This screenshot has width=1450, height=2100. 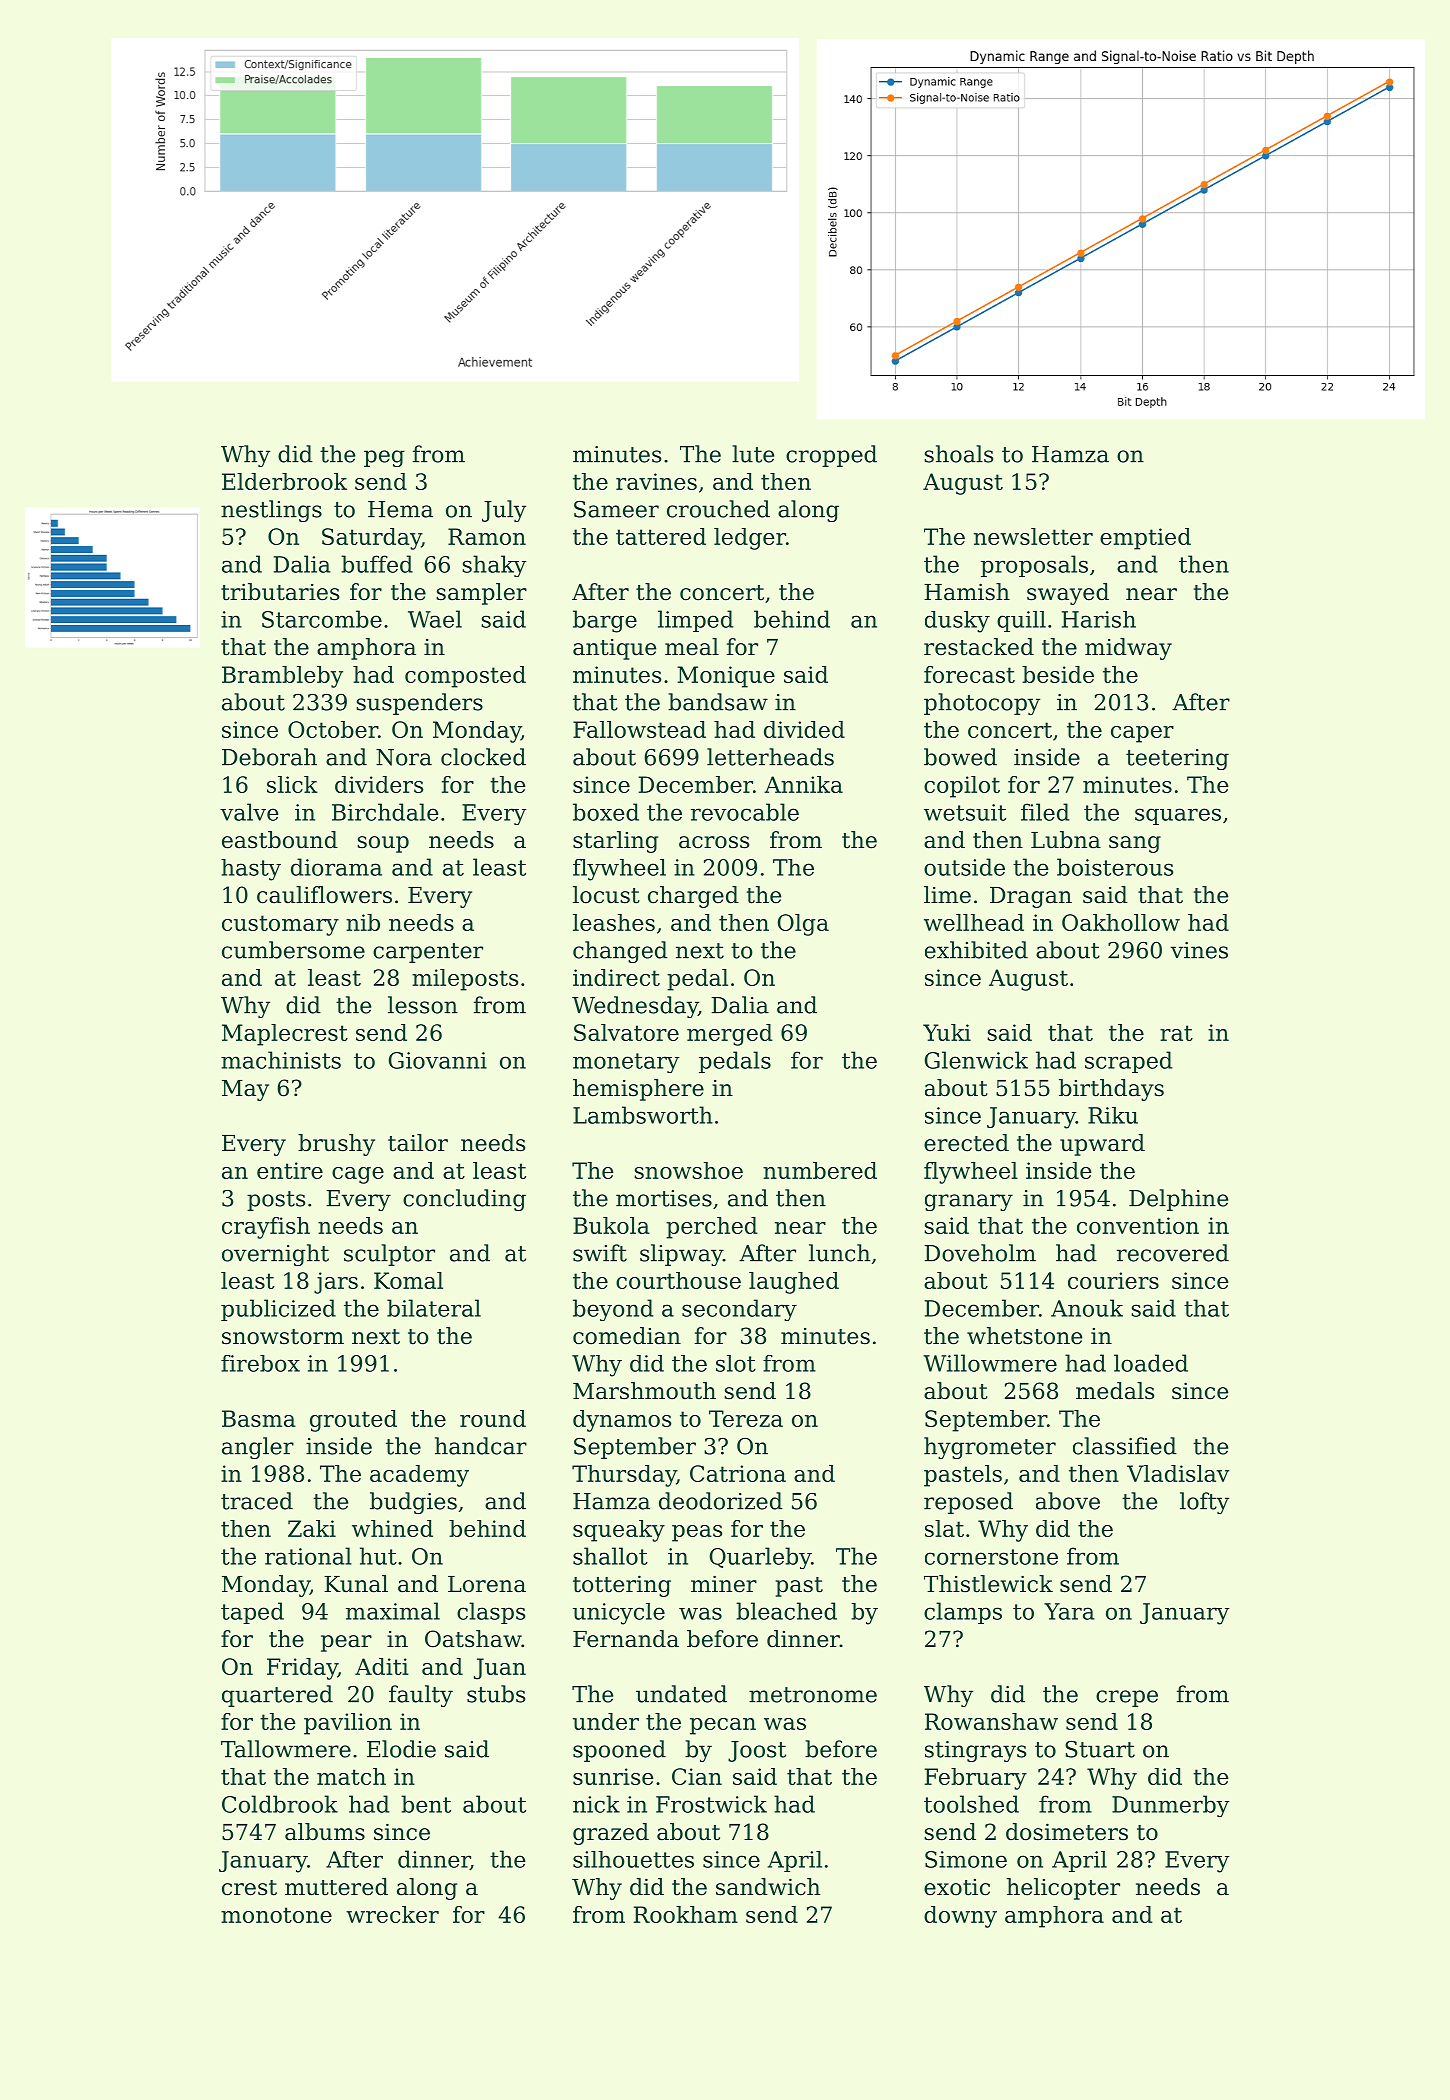 What do you see at coordinates (661, 536) in the screenshot?
I see `tattered` at bounding box center [661, 536].
